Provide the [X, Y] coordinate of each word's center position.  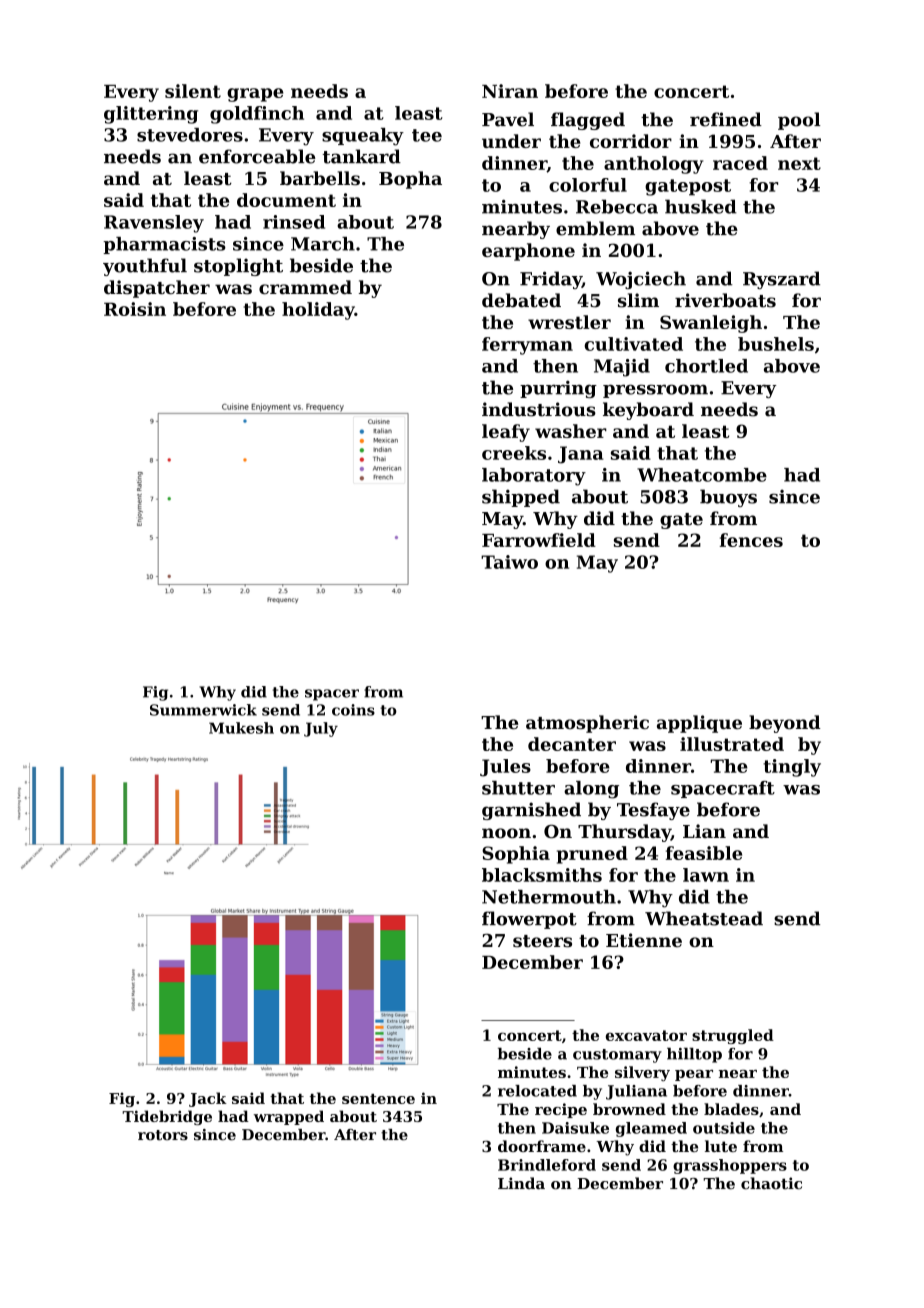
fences [751, 540]
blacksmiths [542, 875]
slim [638, 300]
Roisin [135, 309]
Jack [208, 1099]
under [511, 141]
